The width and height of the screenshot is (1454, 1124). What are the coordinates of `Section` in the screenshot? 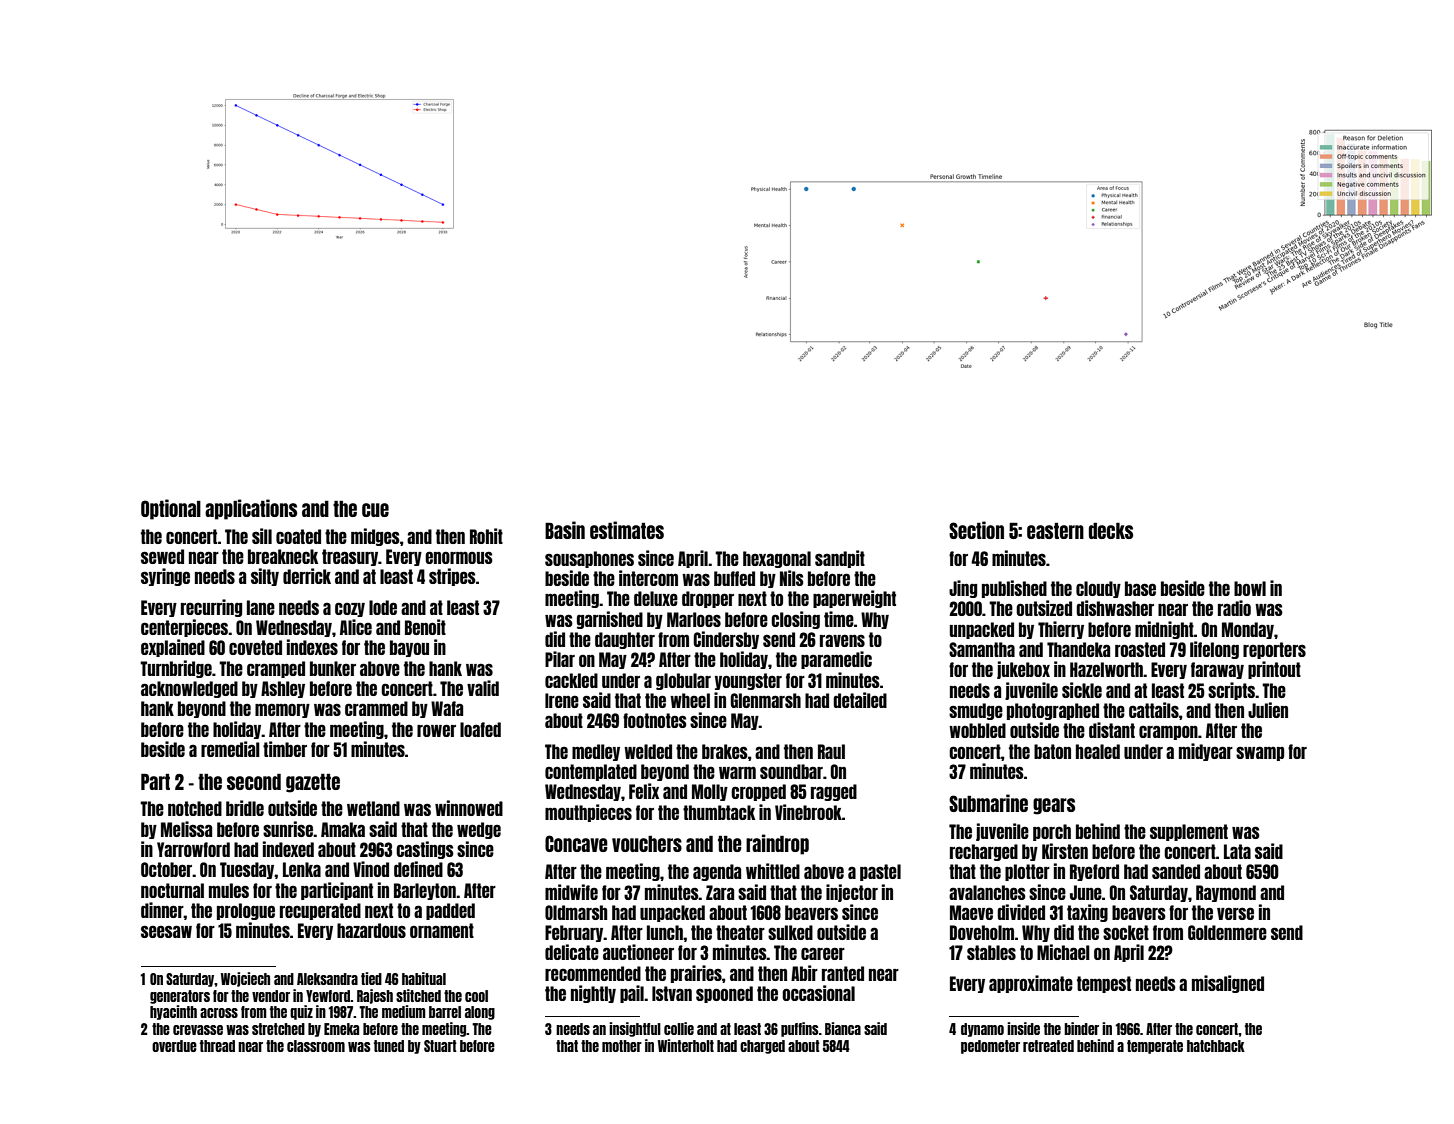 It's located at (976, 530).
